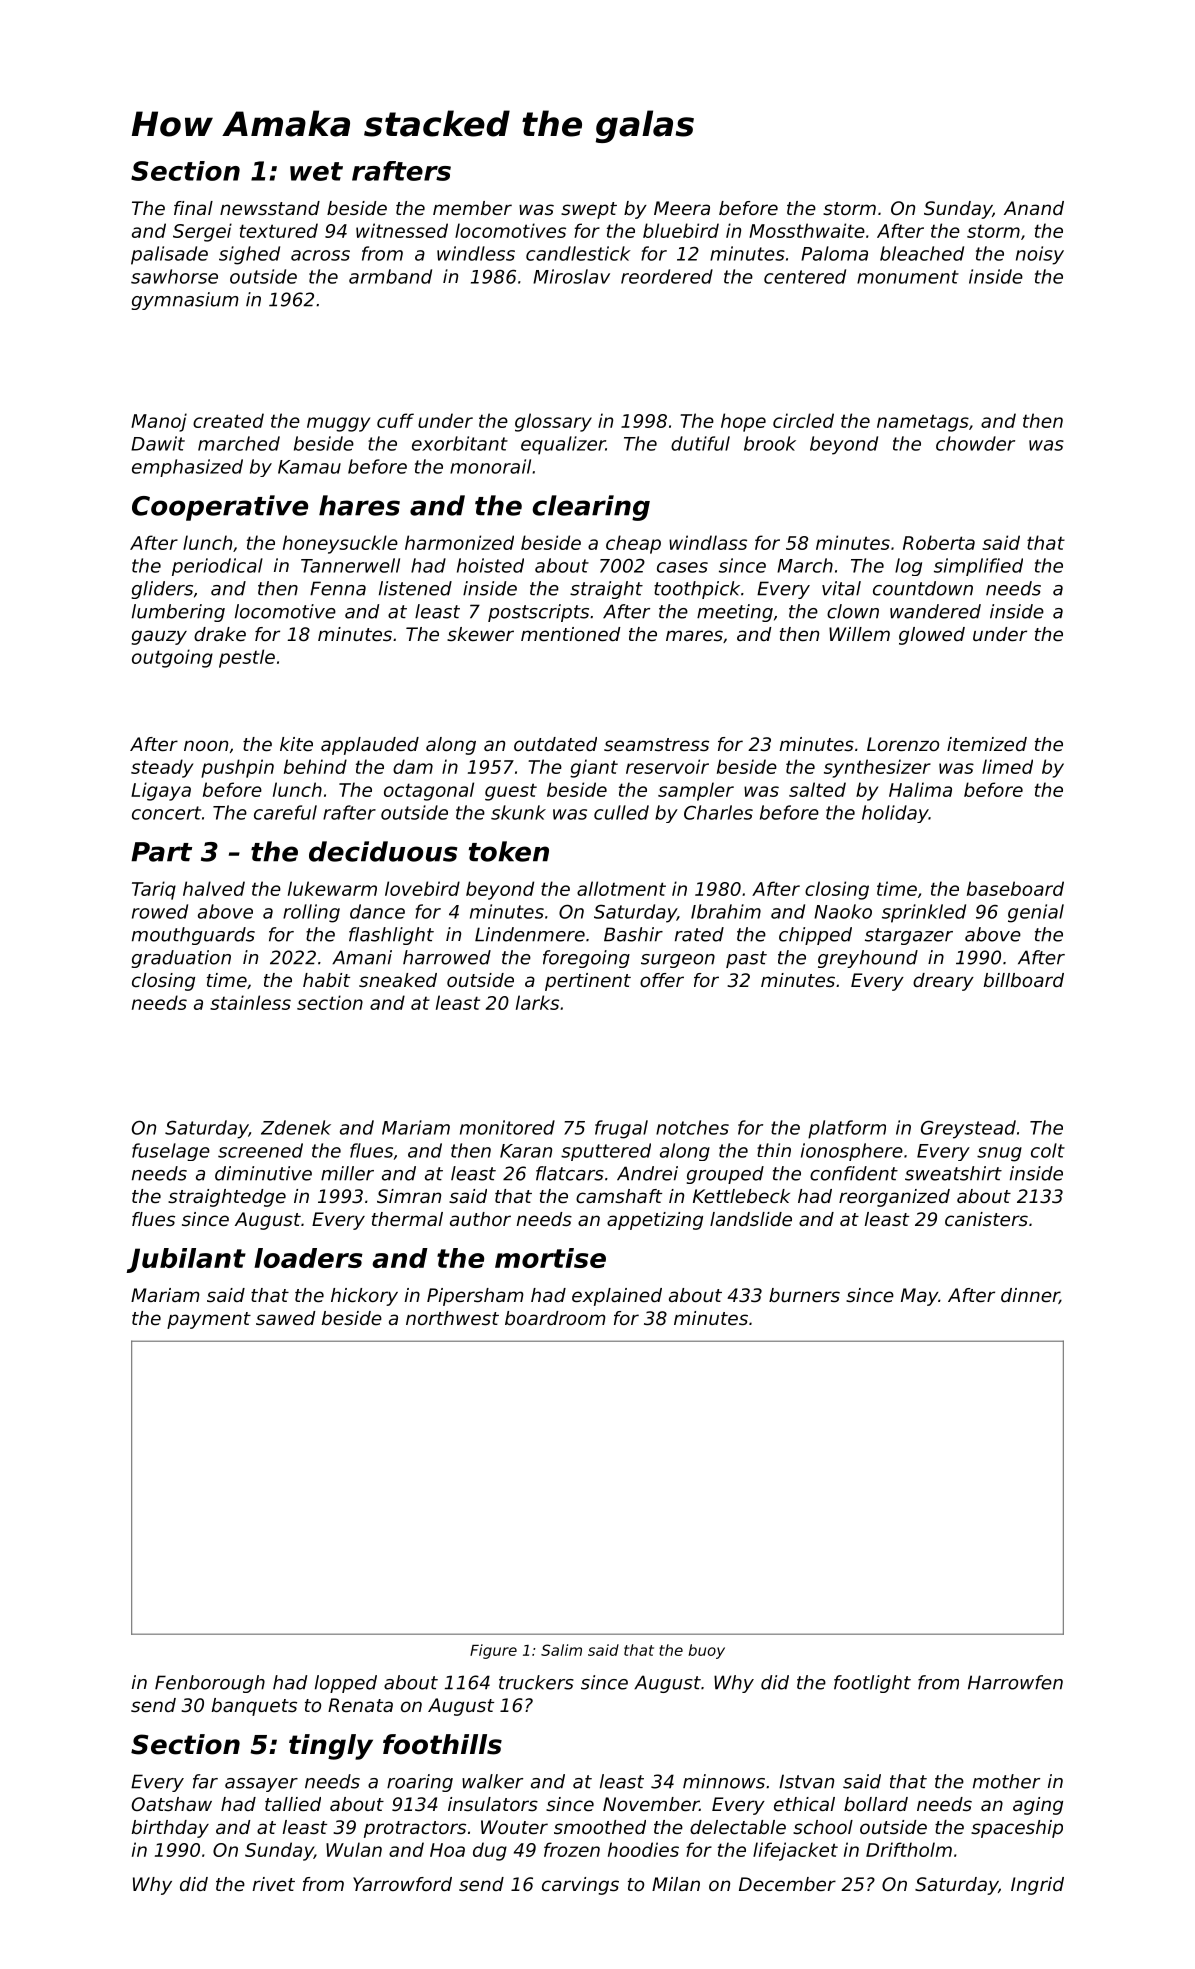 This screenshot has height=1969, width=1195. Describe the element at coordinates (172, 658) in the screenshot. I see `outgoing` at that location.
